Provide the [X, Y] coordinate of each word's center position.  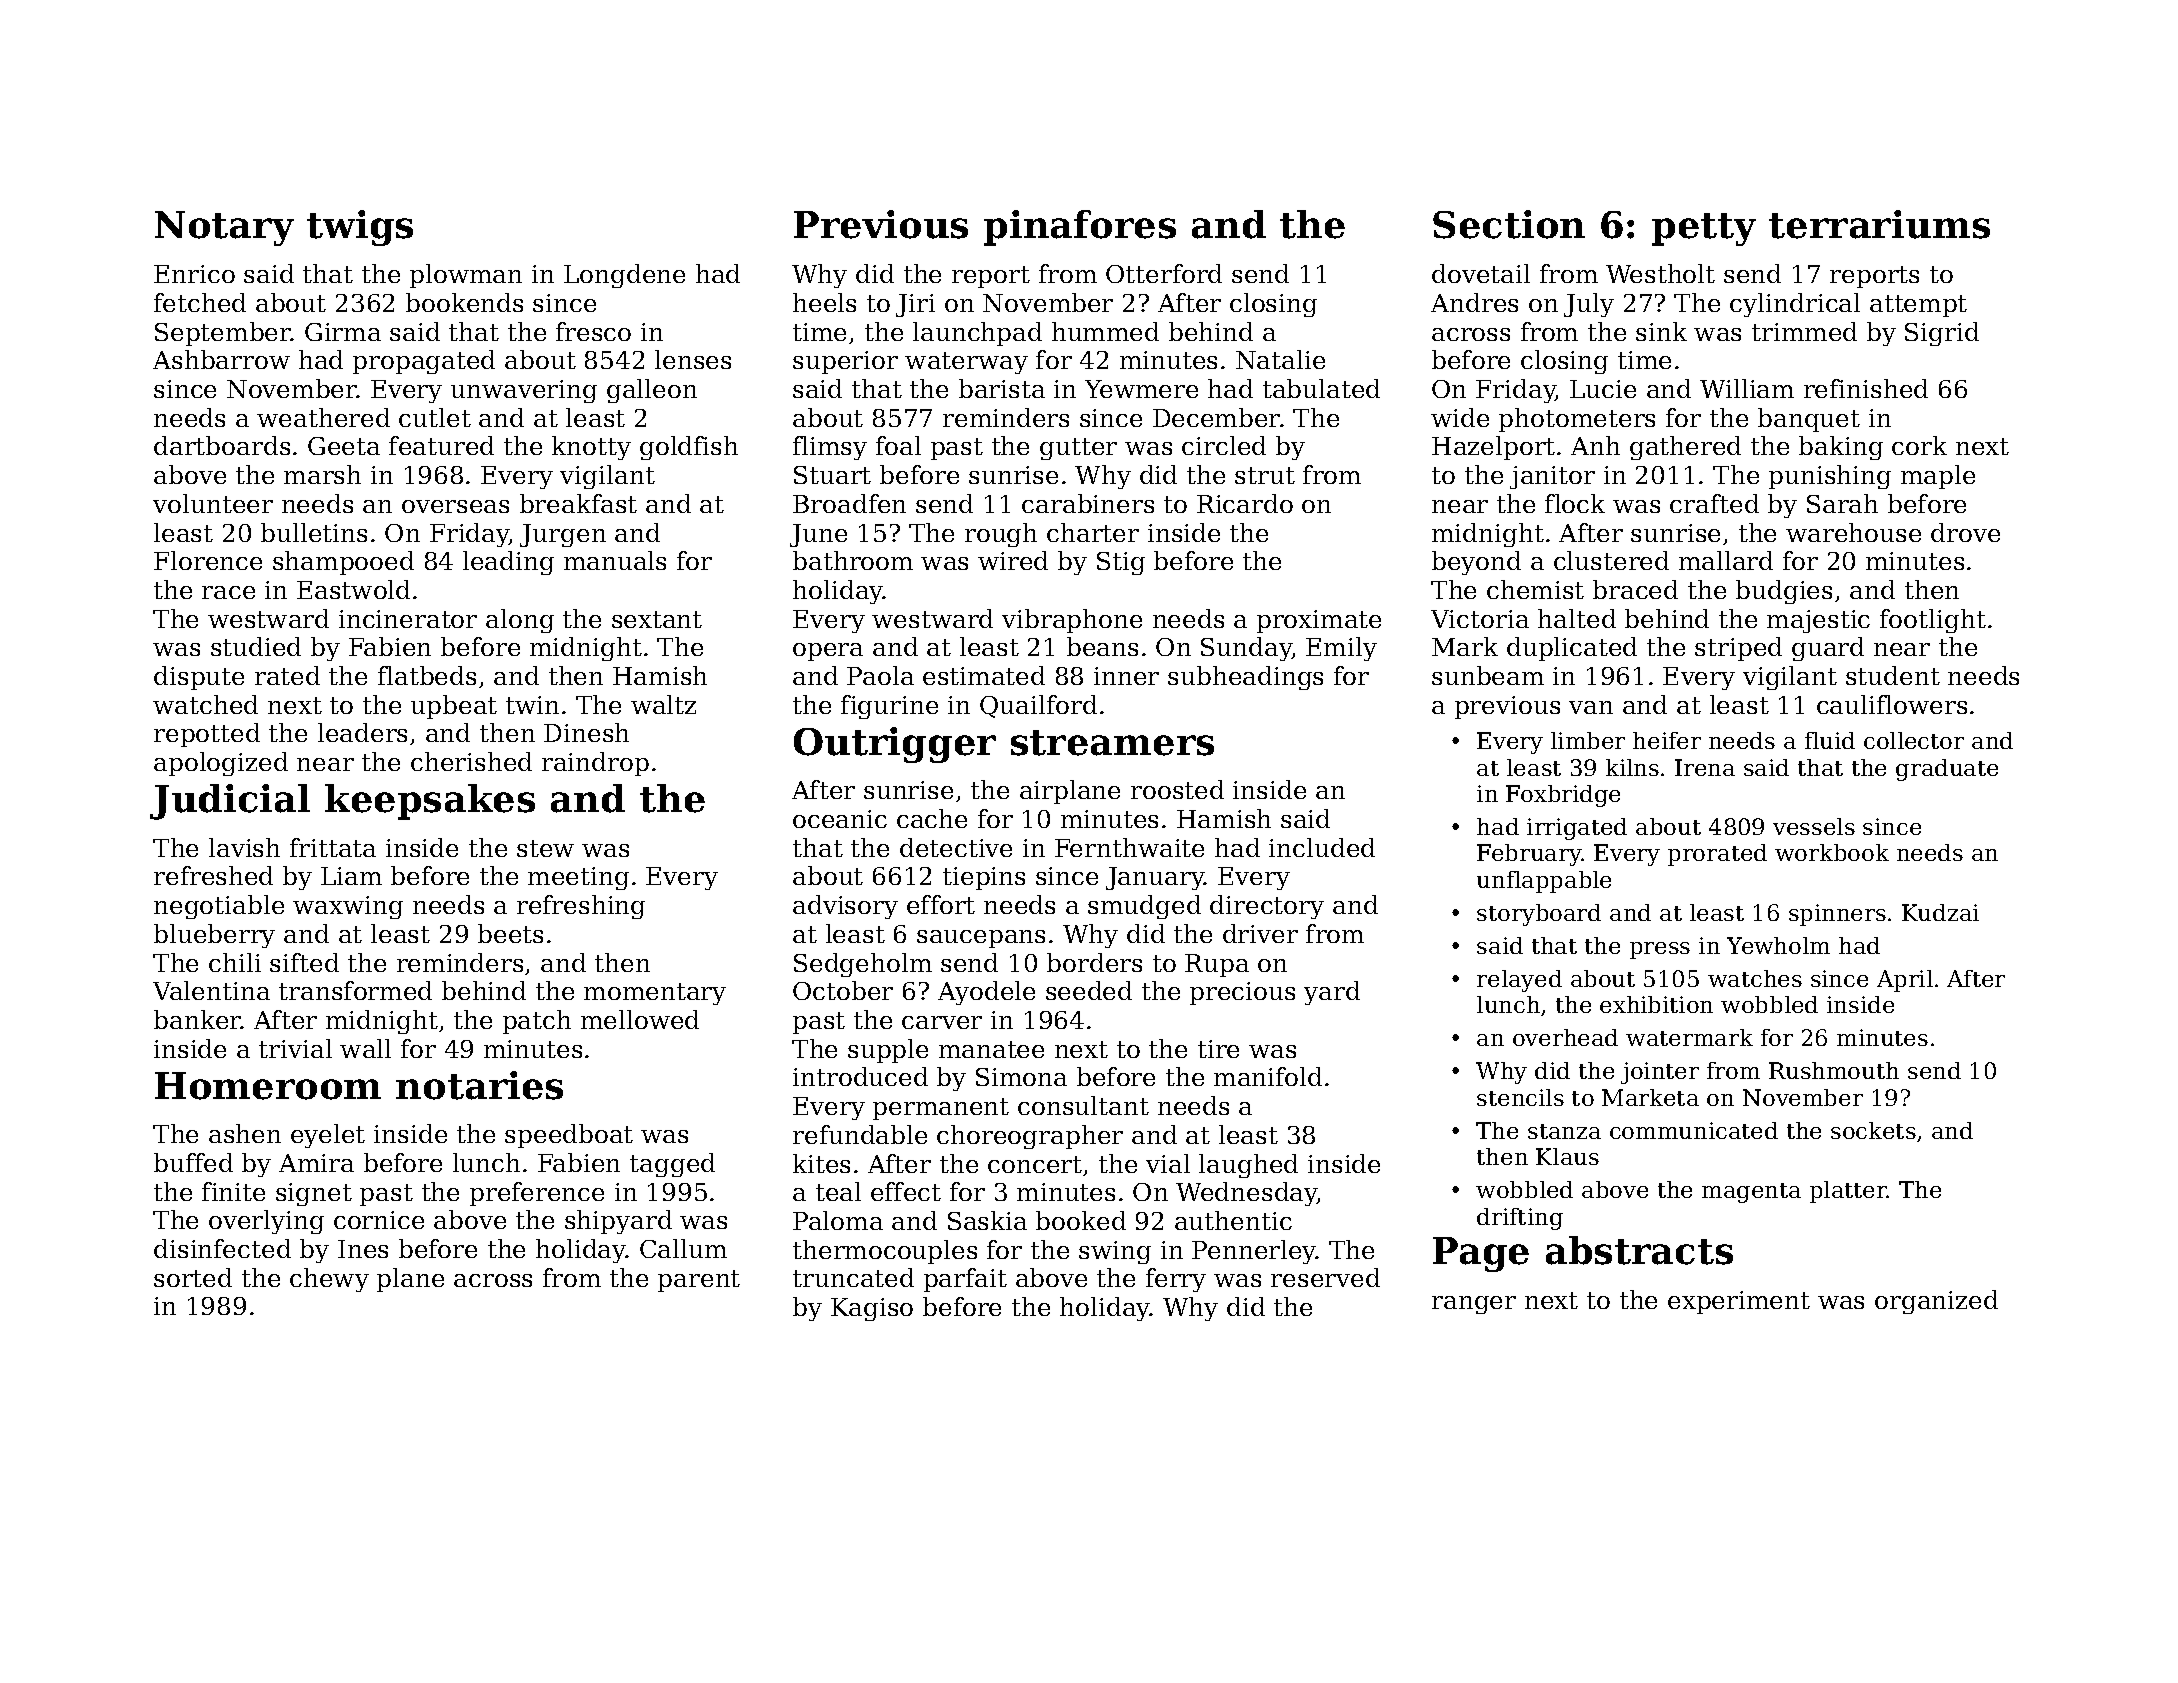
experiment [1739, 1302]
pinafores [1080, 228]
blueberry [214, 936]
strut [1265, 475]
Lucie [1603, 389]
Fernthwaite [1129, 847]
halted [1577, 618]
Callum [683, 1248]
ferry [1176, 1280]
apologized [221, 764]
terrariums [1879, 224]
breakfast [578, 503]
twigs [360, 228]
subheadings [1245, 678]
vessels [1814, 826]
